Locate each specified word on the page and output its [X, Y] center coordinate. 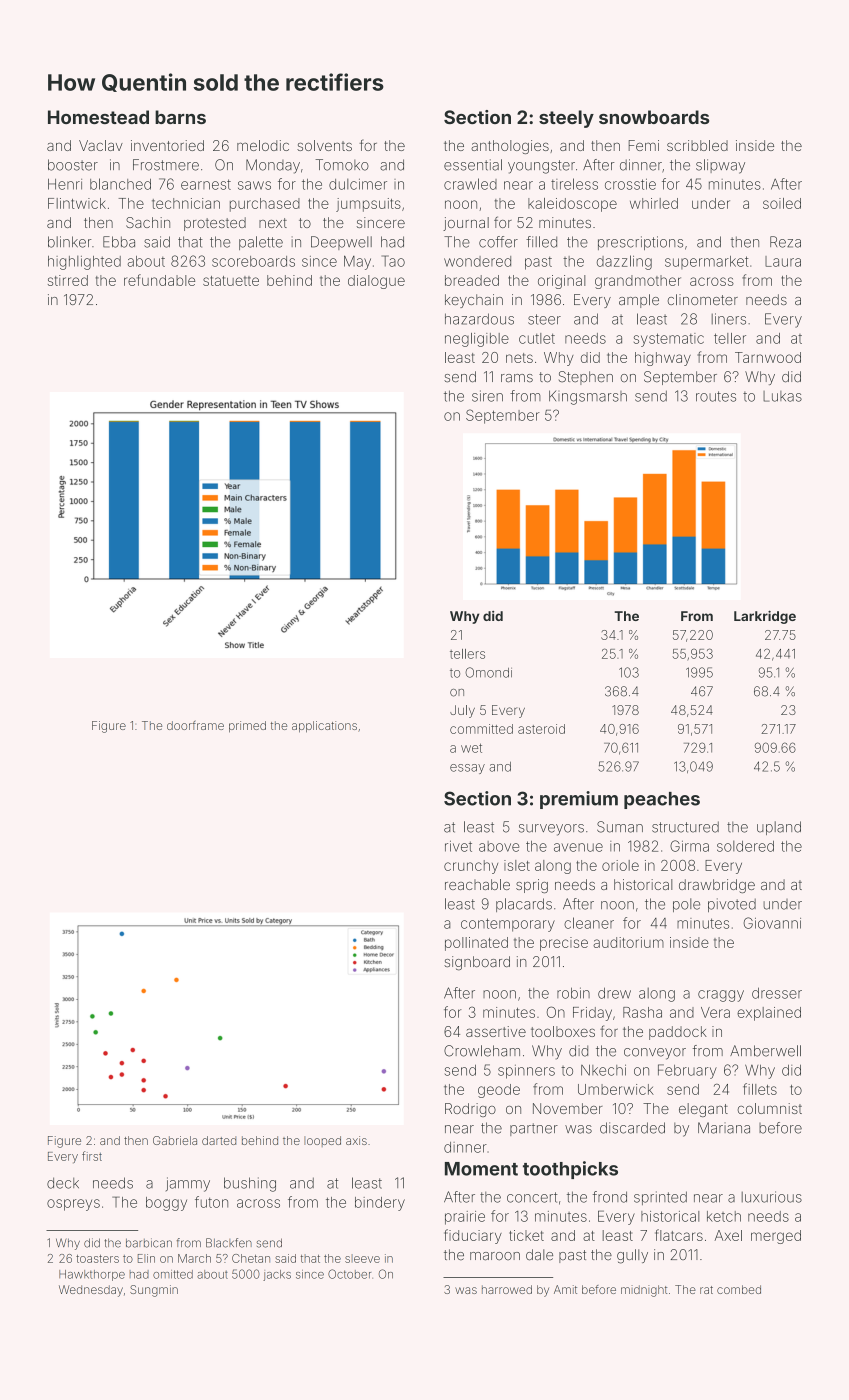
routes [716, 396]
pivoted [732, 905]
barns [180, 117]
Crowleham [482, 1051]
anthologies [510, 147]
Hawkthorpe [92, 1275]
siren [487, 396]
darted [219, 1140]
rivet [458, 846]
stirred [68, 280]
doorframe [195, 725]
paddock [678, 1033]
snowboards [654, 117]
